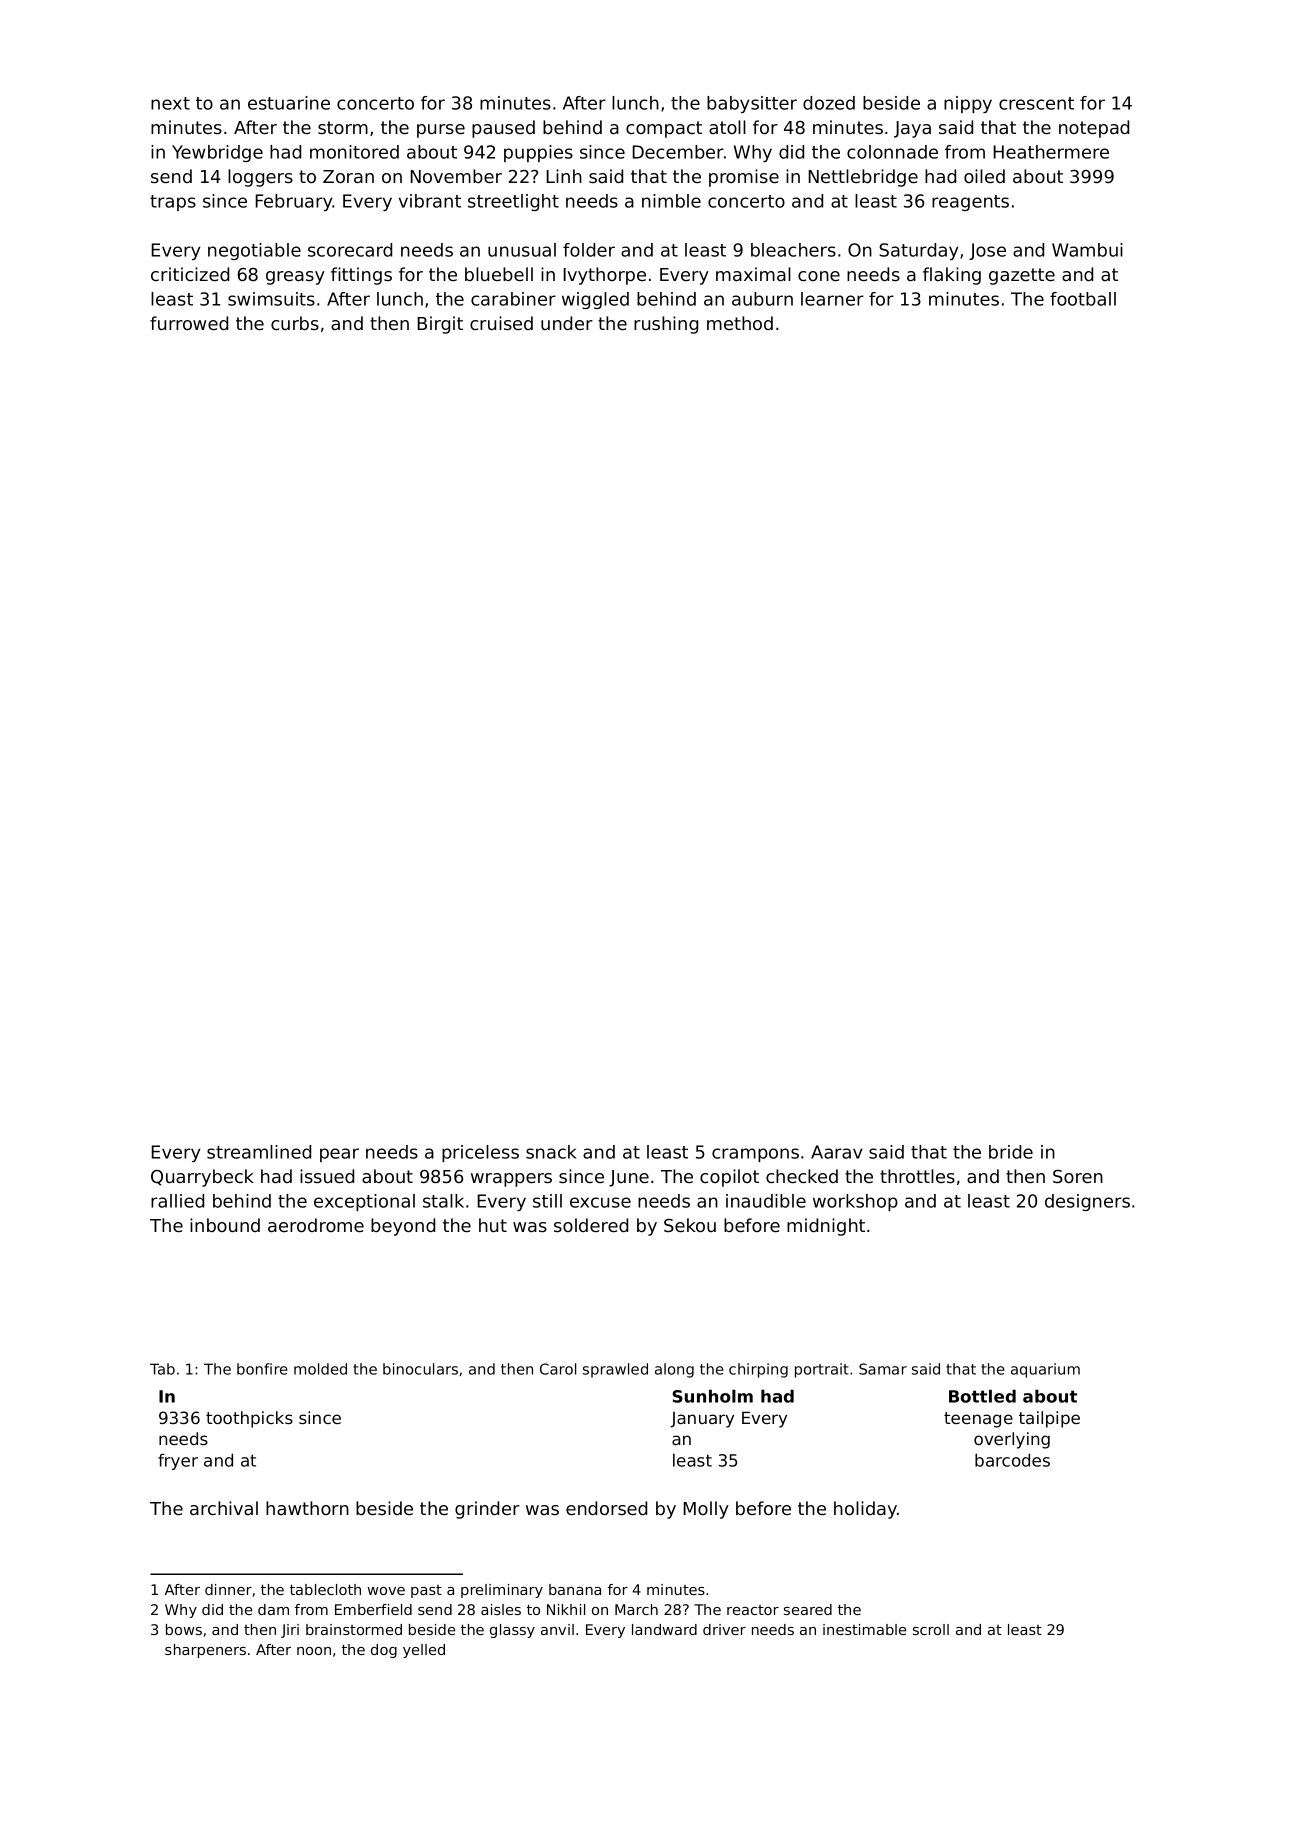  Describe the element at coordinates (259, 1152) in the page. I see `streamlined` at that location.
